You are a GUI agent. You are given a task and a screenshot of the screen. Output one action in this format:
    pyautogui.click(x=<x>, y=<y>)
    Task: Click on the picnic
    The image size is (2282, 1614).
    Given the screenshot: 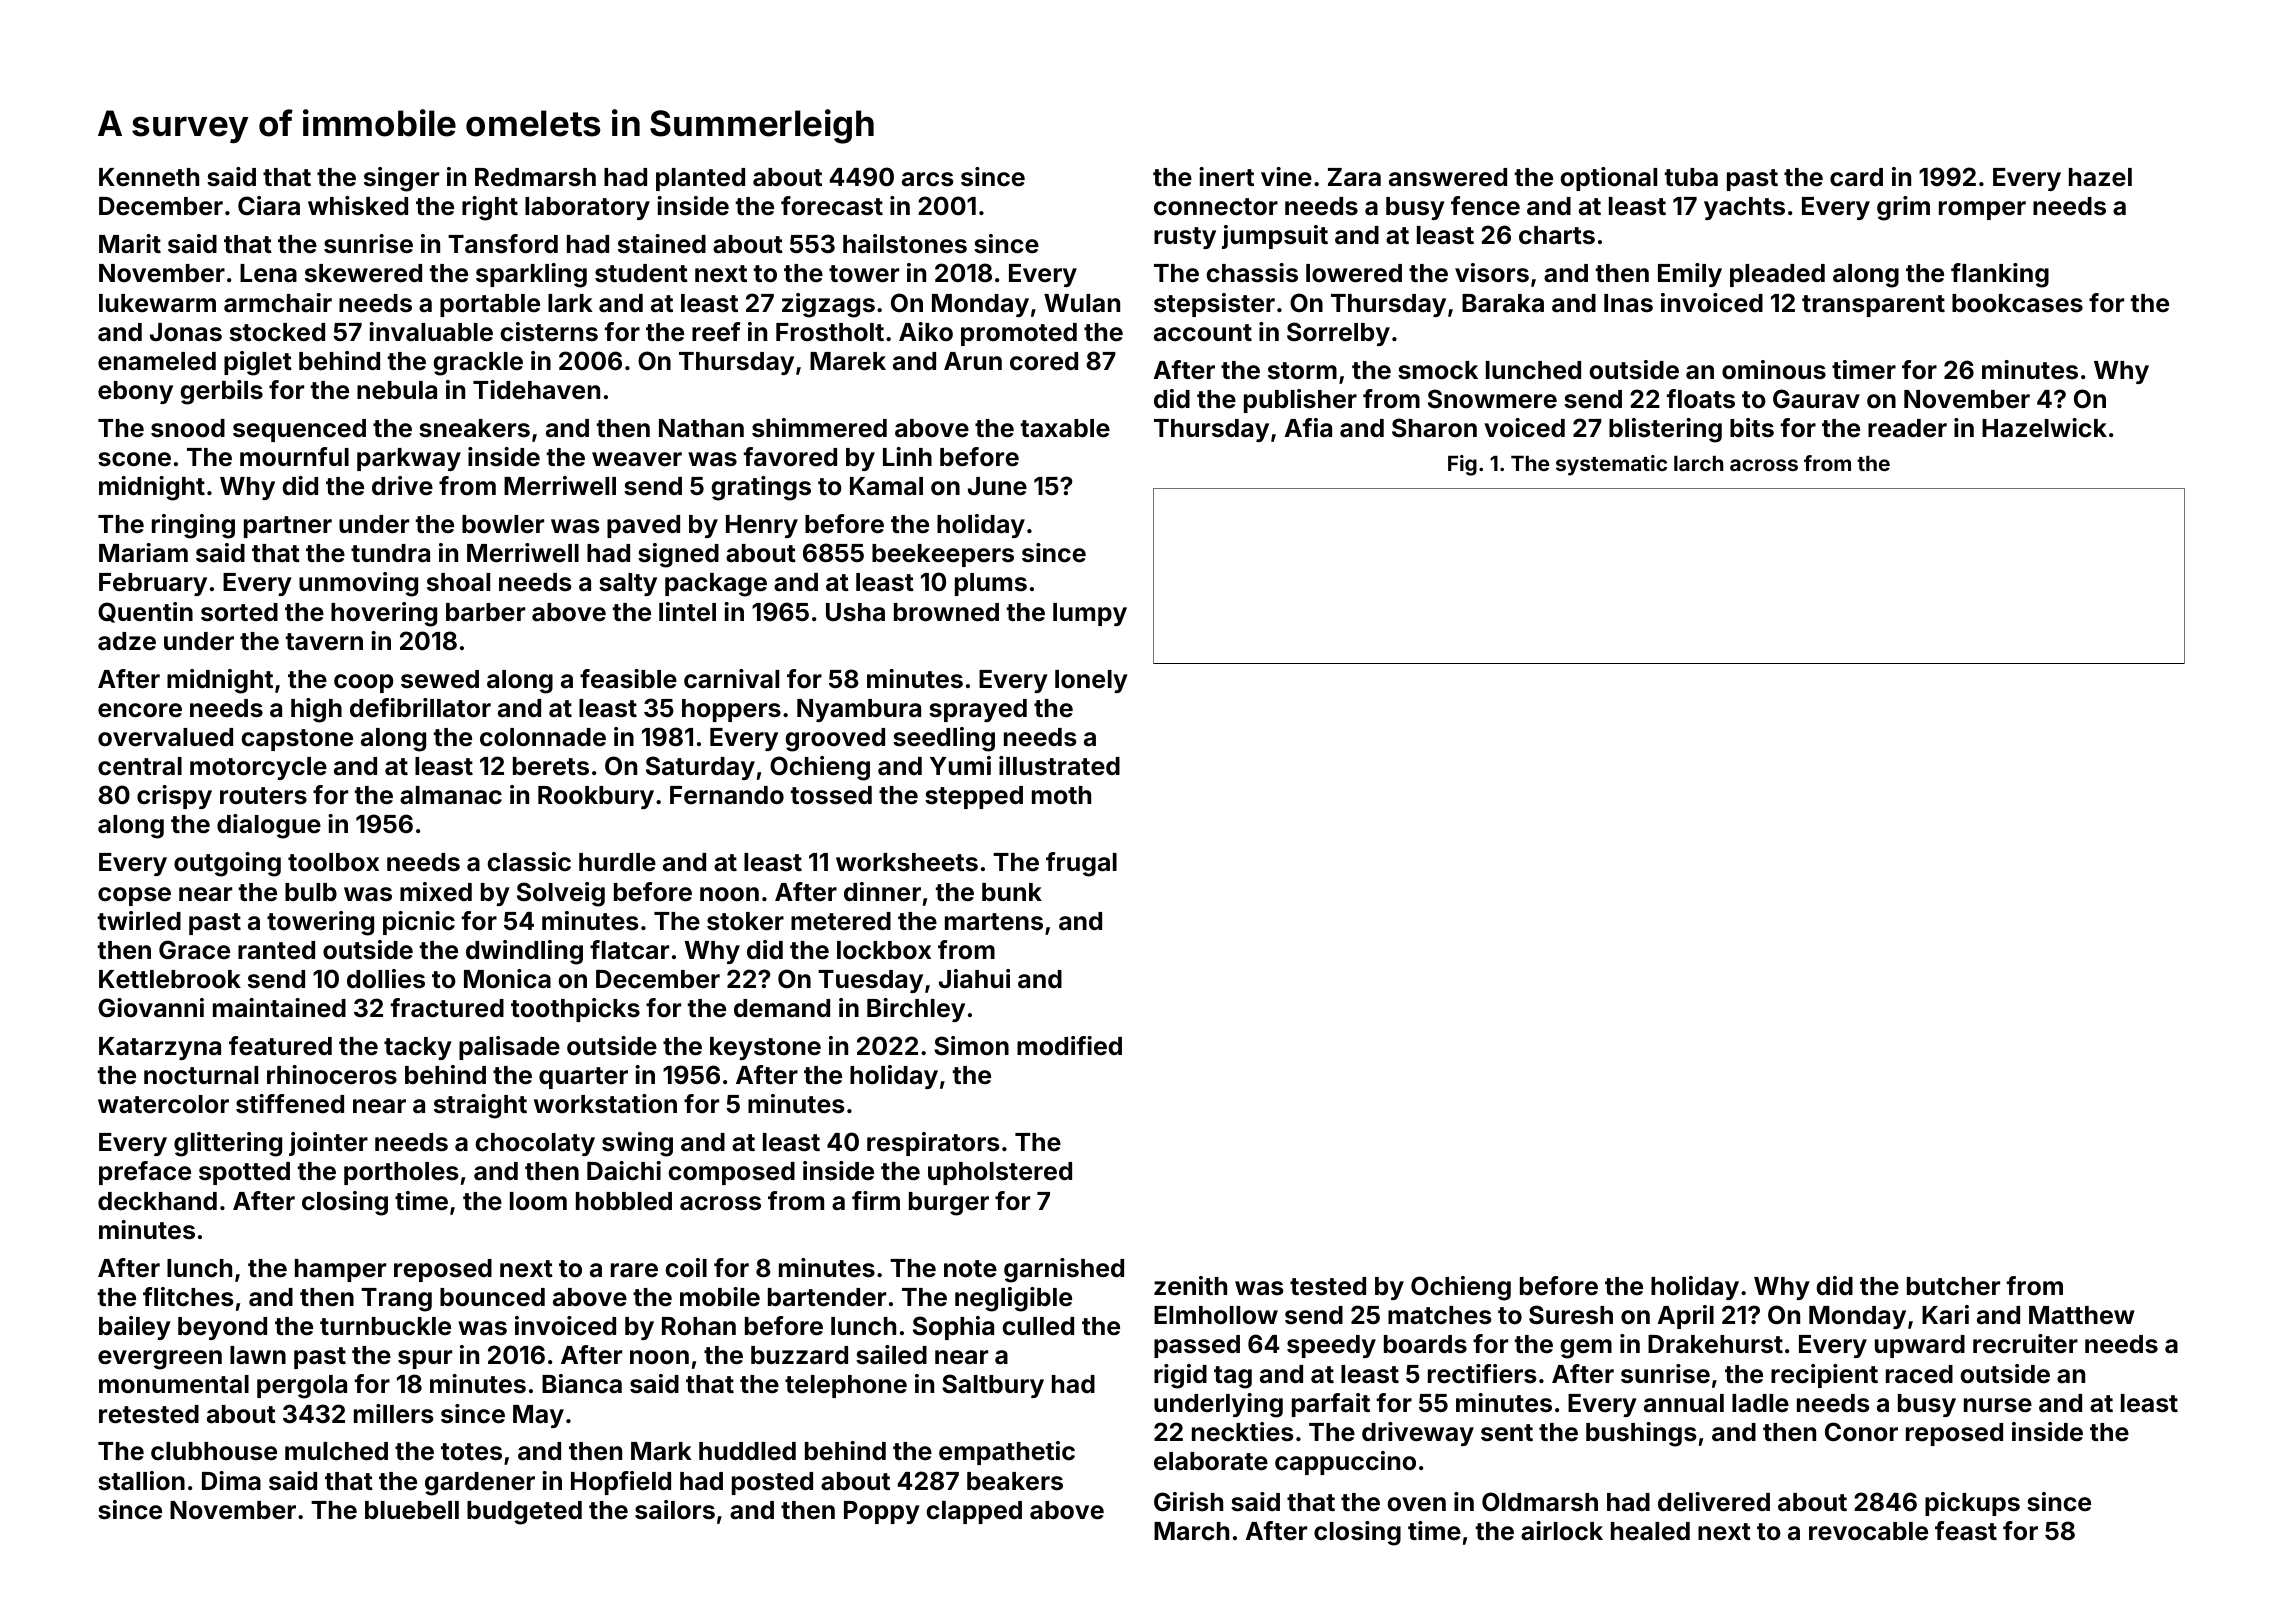 What is the action you would take?
    pyautogui.click(x=419, y=923)
